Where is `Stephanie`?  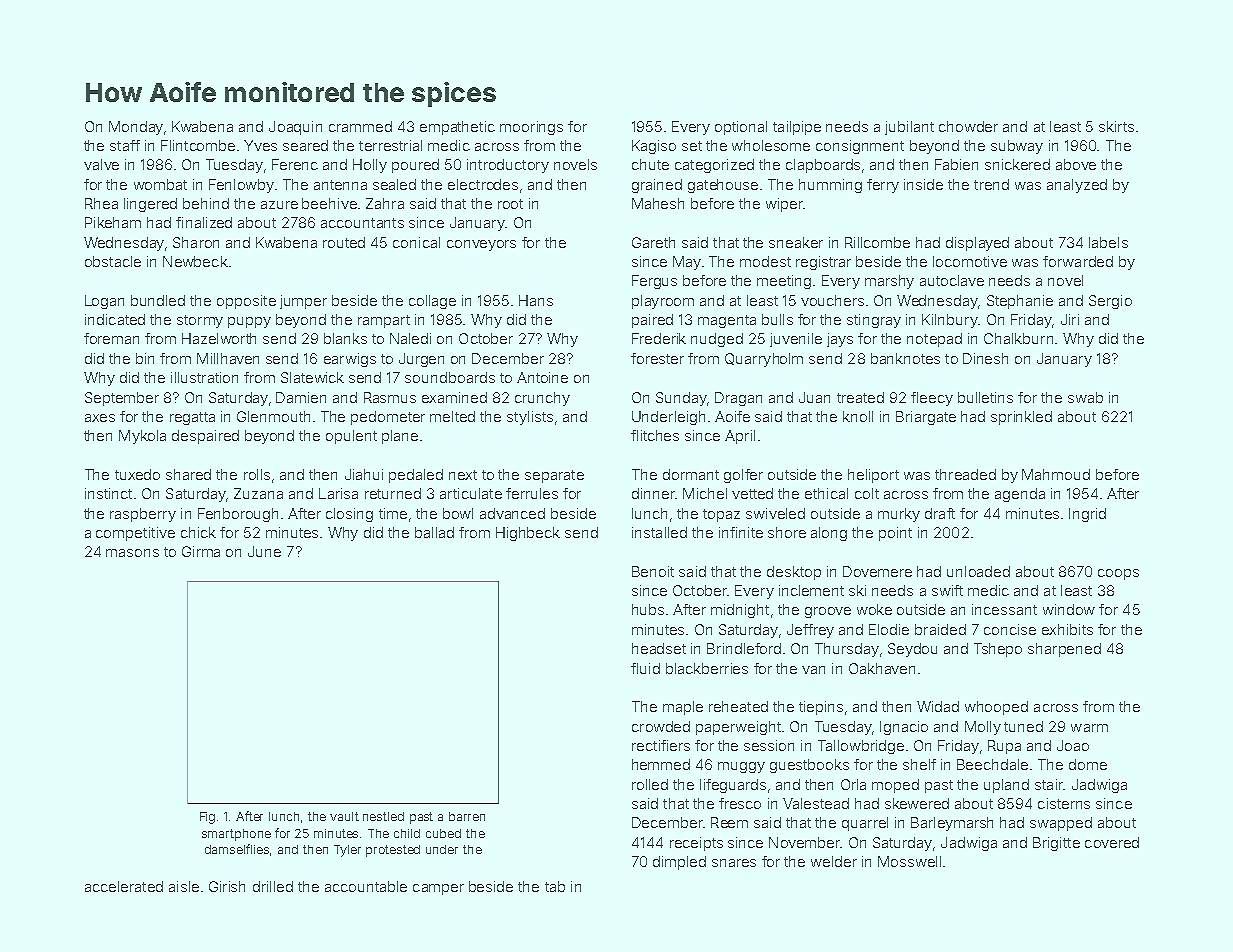
Stephanie is located at coordinates (1020, 302).
